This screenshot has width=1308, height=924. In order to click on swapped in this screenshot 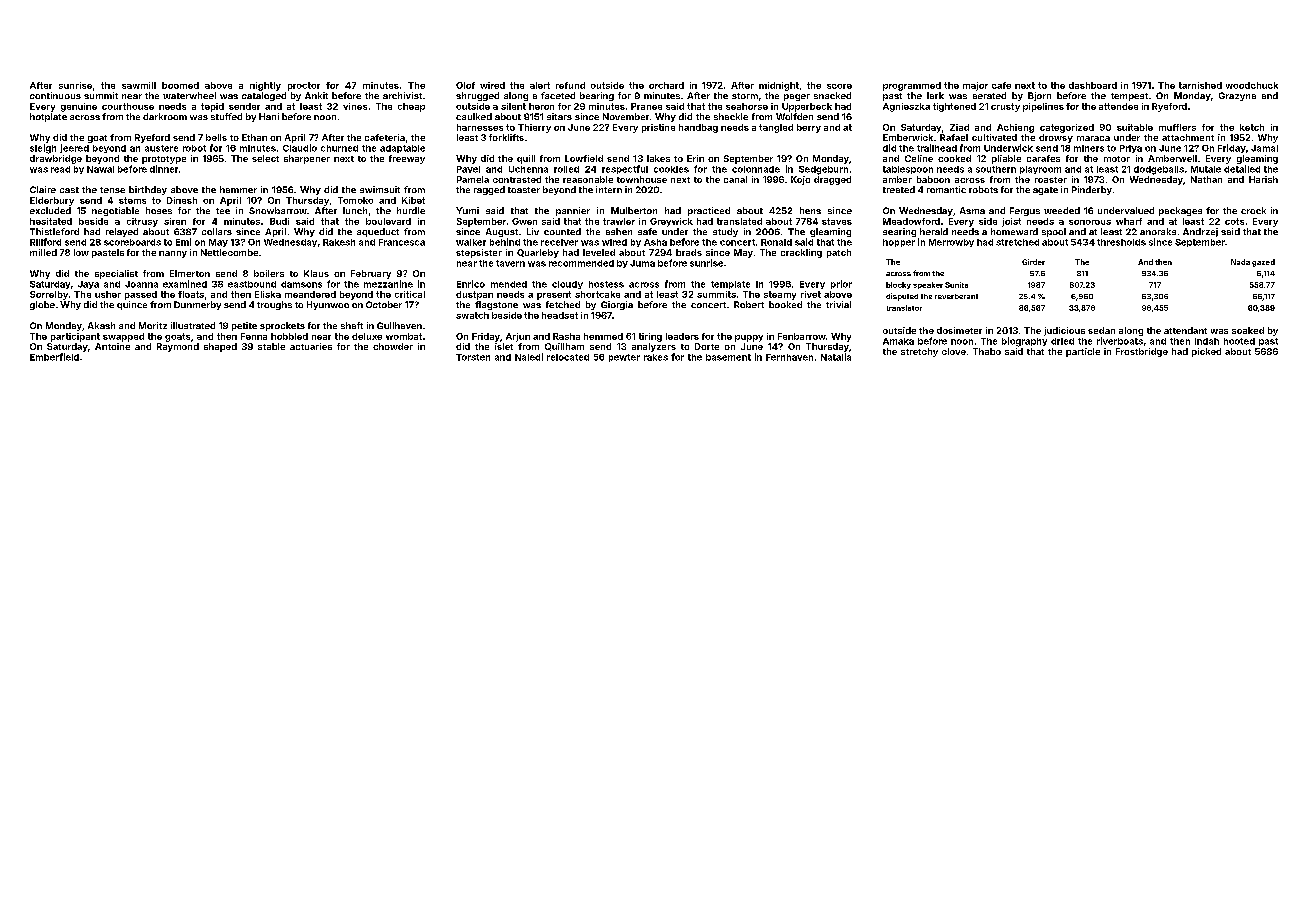, I will do `click(123, 337)`.
